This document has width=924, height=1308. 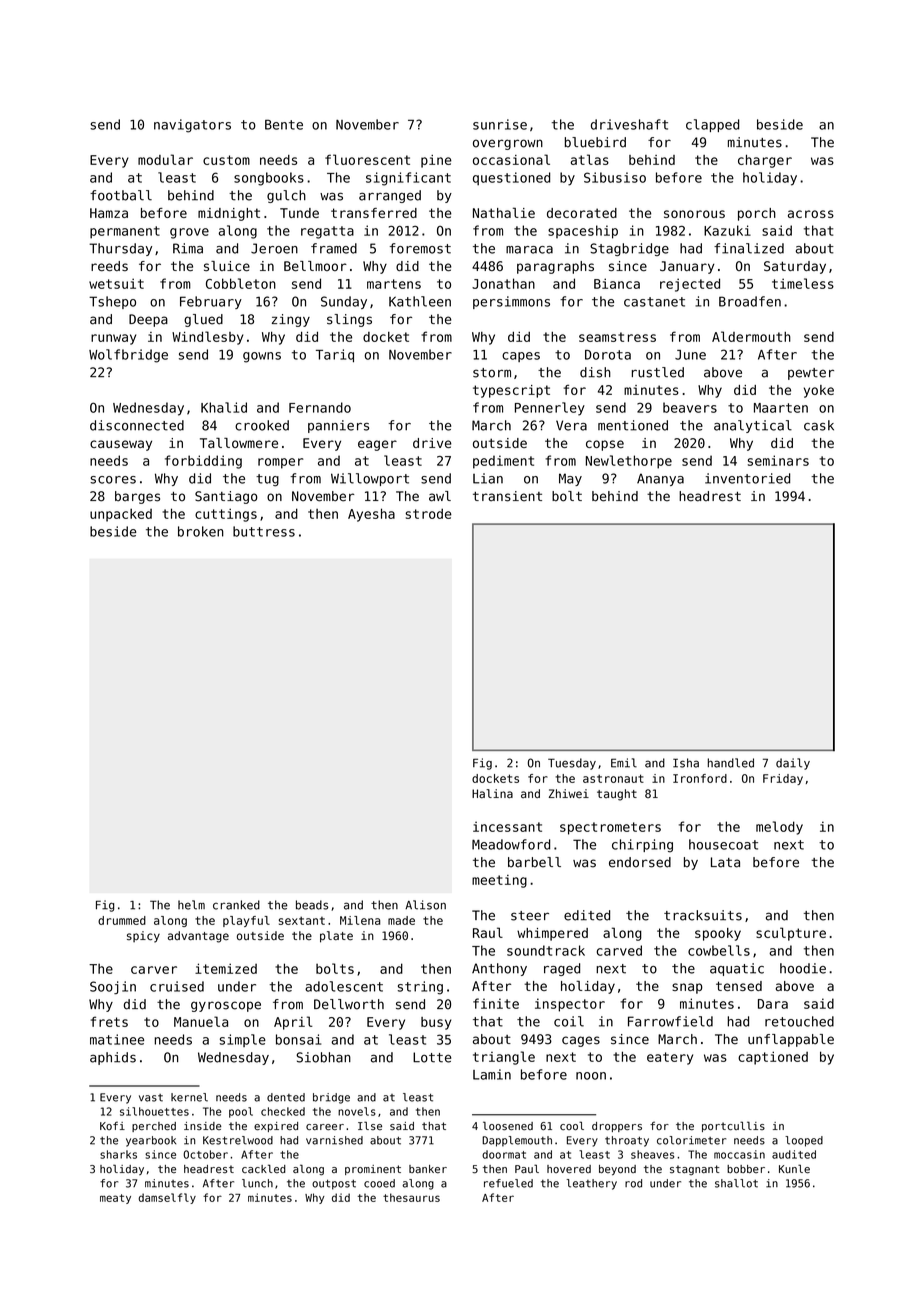 I want to click on clapped, so click(x=712, y=125).
